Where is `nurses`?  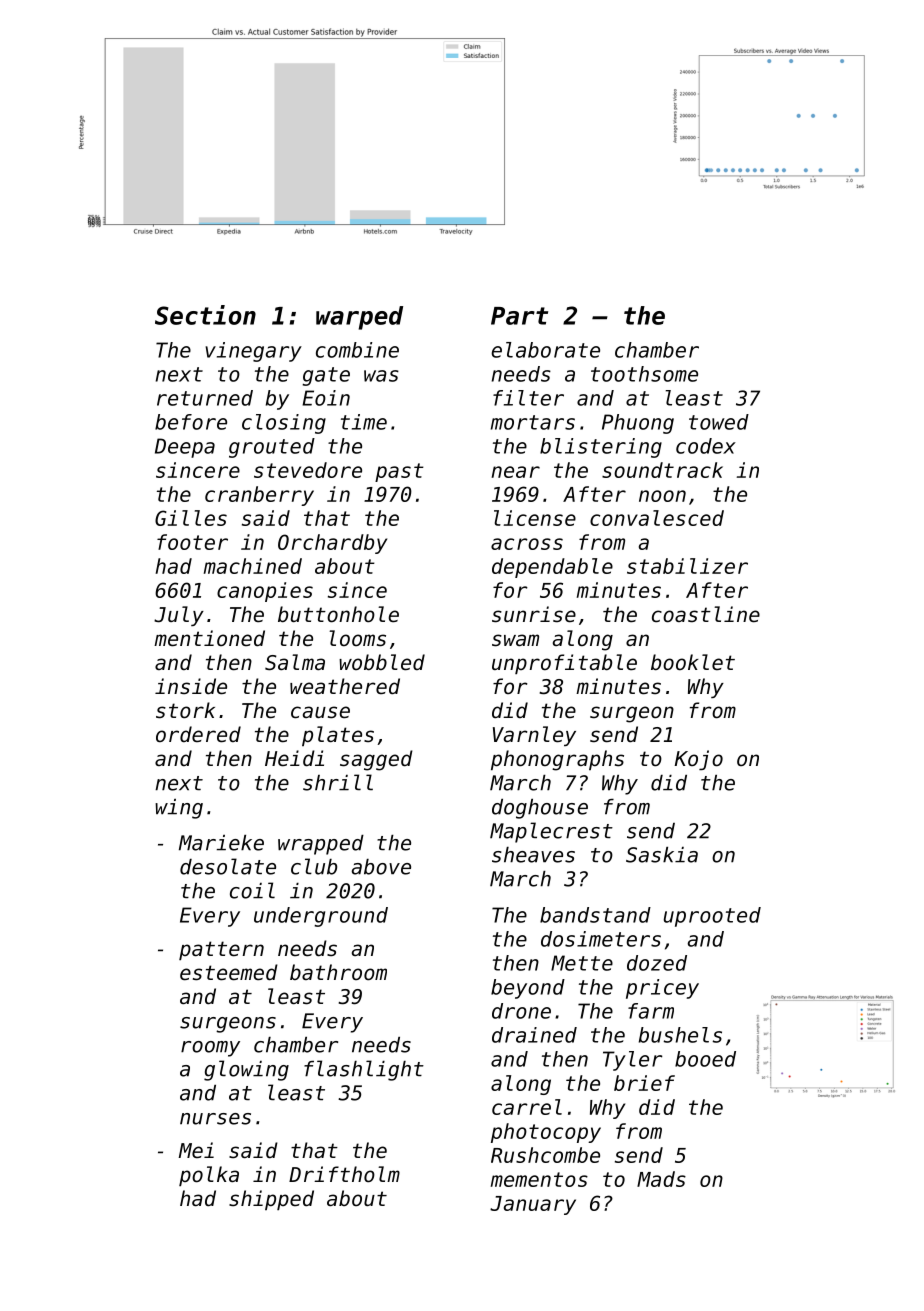 nurses is located at coordinates (215, 1119).
